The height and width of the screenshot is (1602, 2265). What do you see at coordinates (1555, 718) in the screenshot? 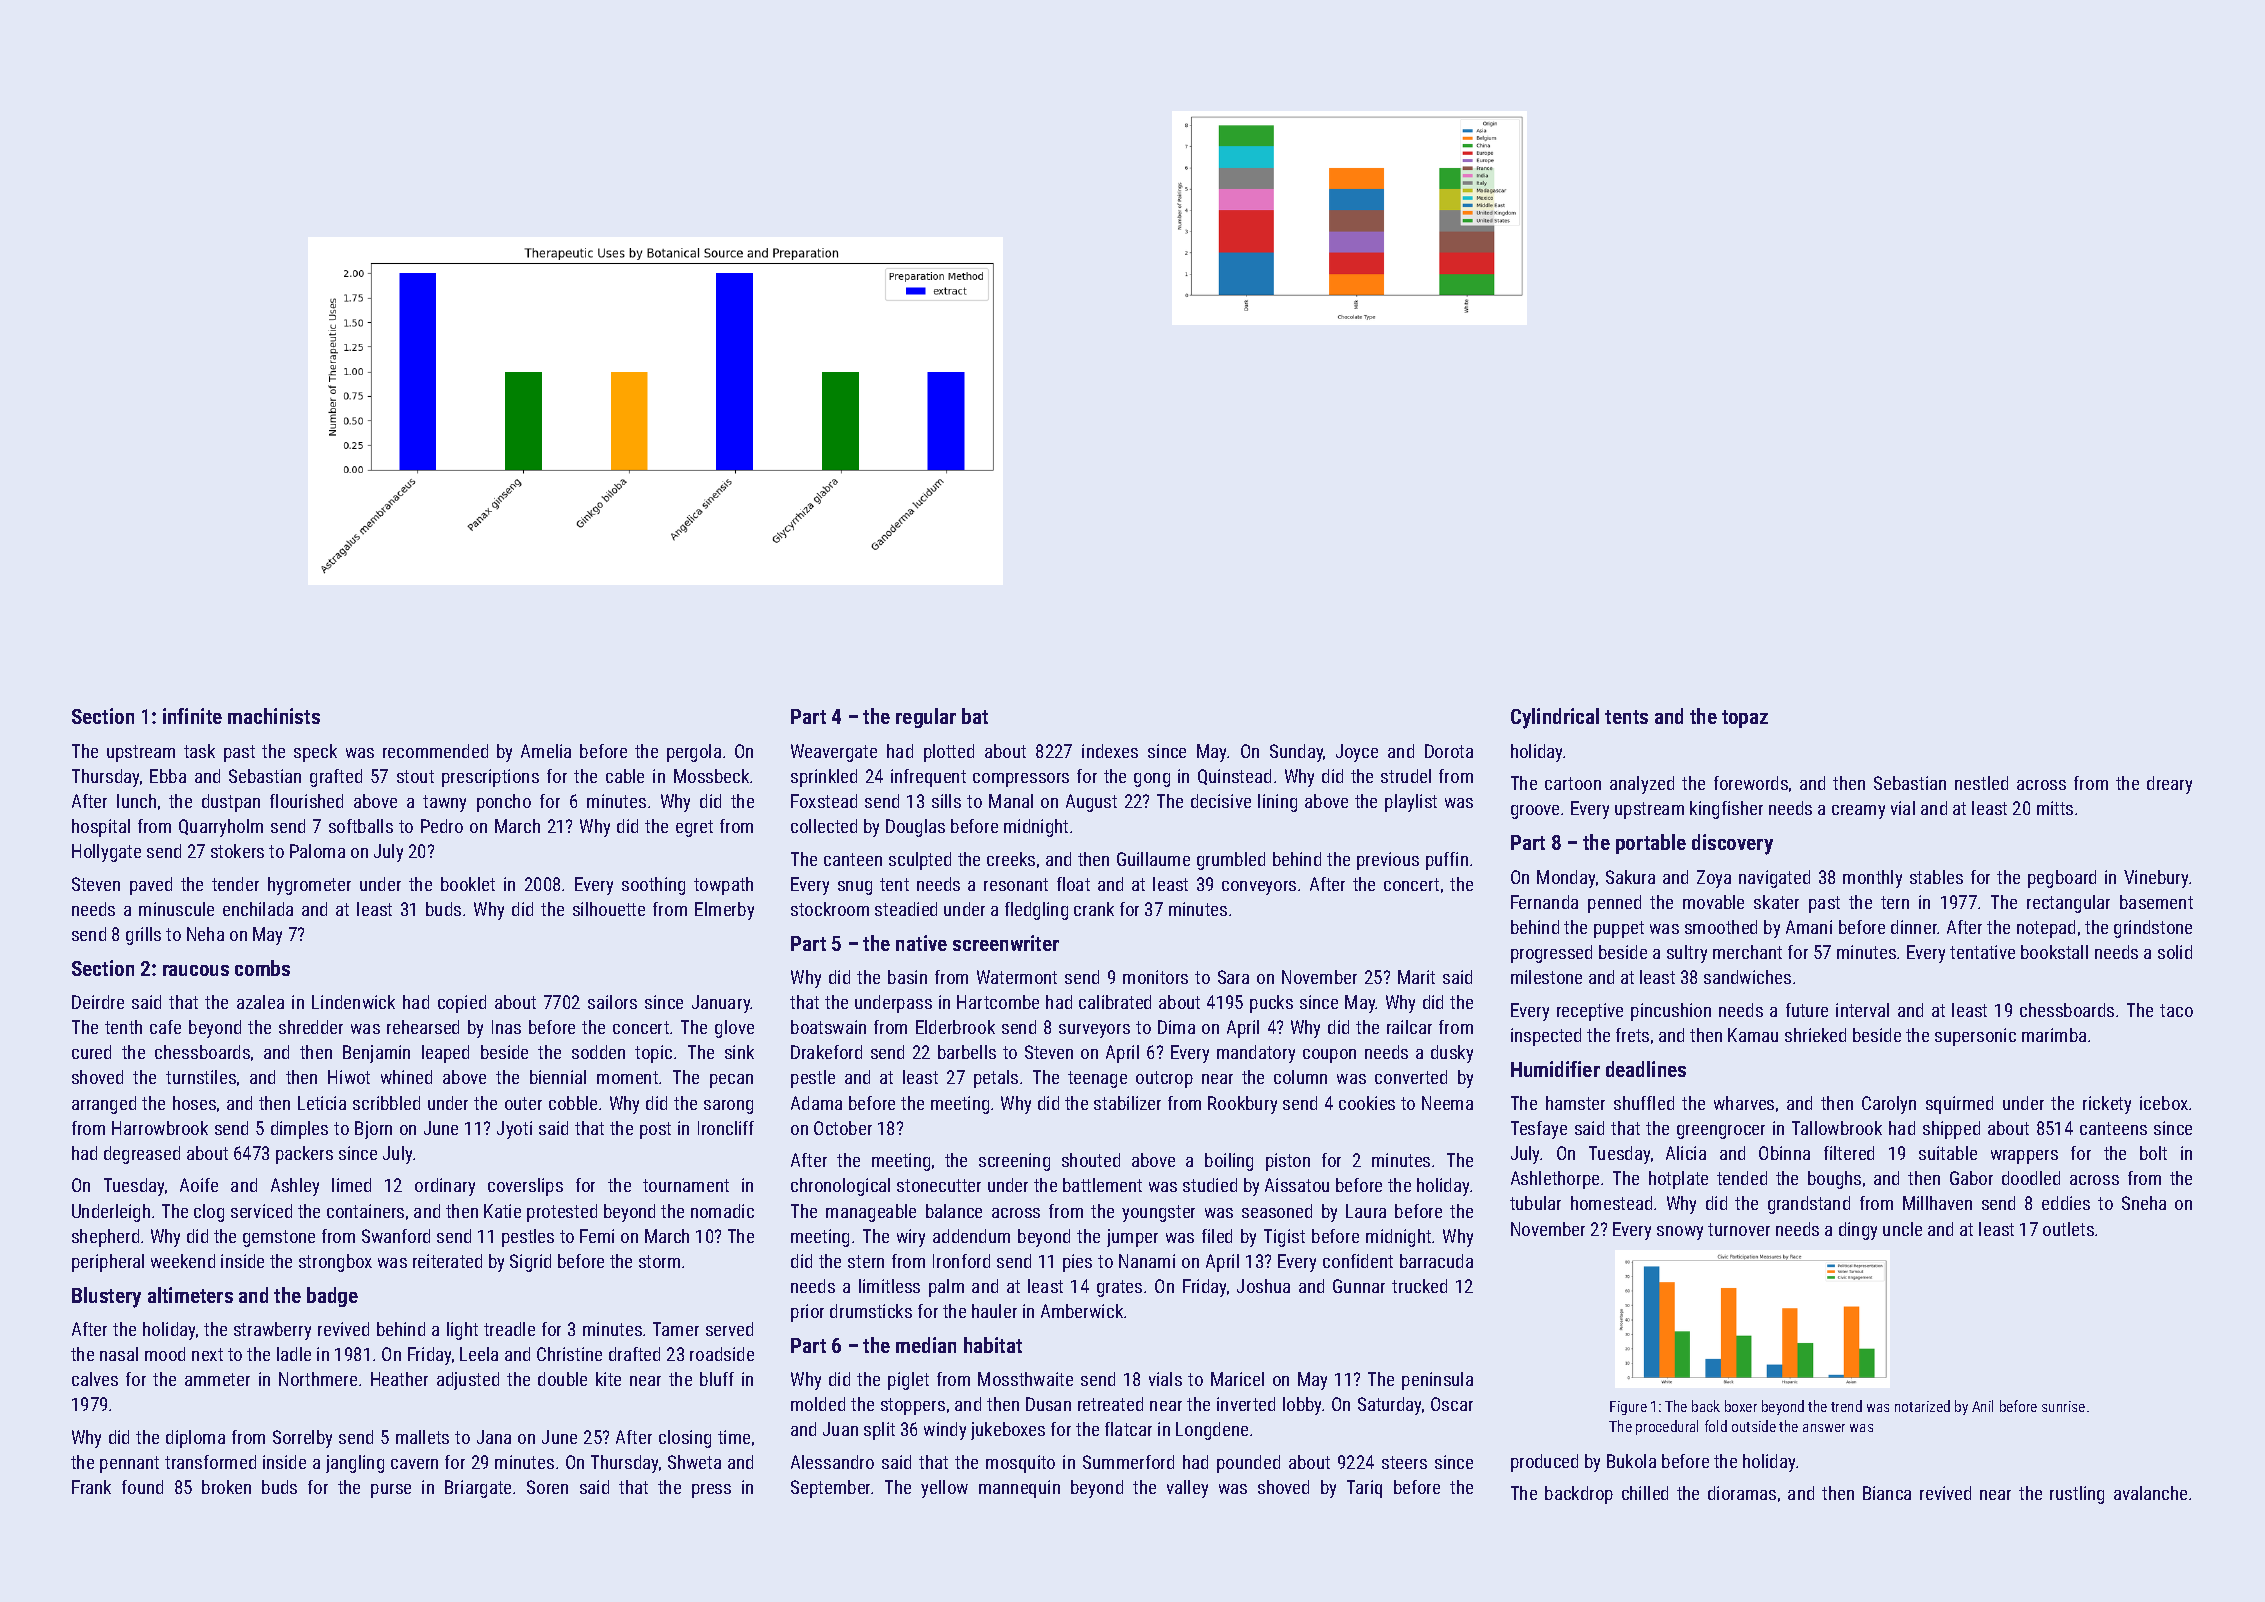
I see `Cylindrical` at bounding box center [1555, 718].
